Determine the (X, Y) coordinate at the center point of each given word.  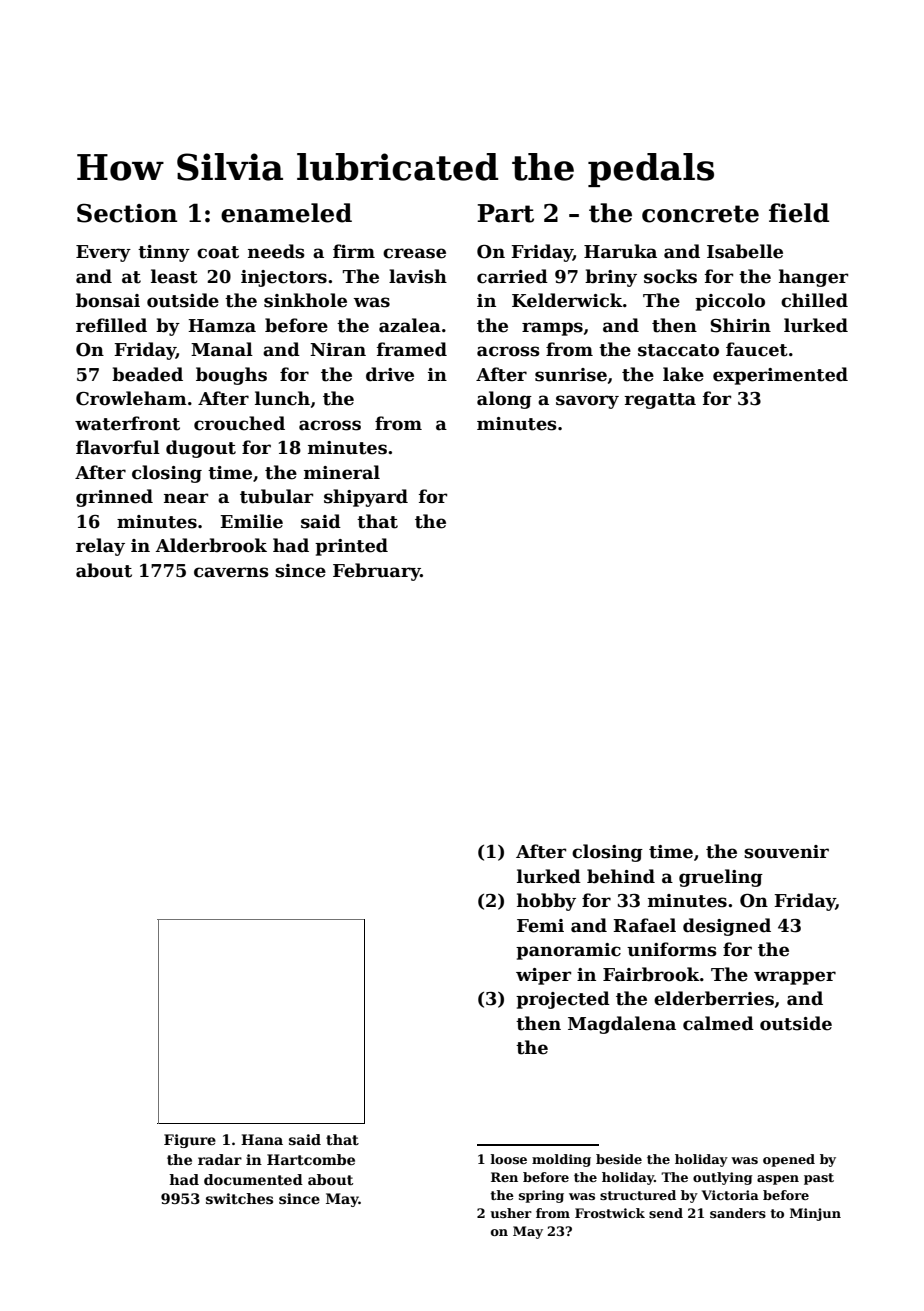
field (799, 213)
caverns (231, 572)
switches (239, 1198)
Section (127, 213)
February (376, 572)
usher (511, 1213)
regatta (660, 401)
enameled (286, 213)
